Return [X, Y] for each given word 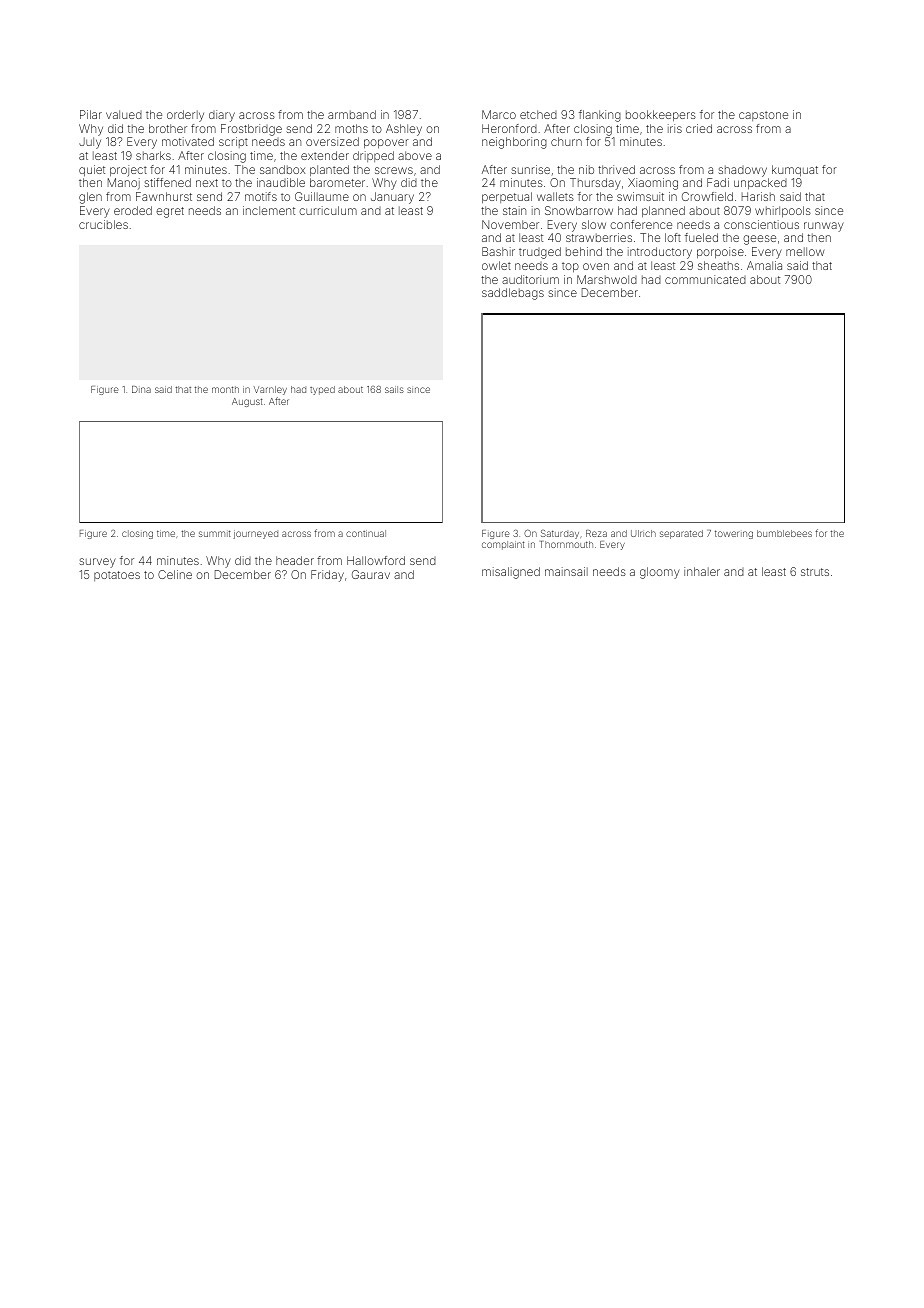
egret [170, 212]
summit [215, 533]
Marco [499, 114]
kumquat [795, 171]
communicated [705, 279]
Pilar [91, 114]
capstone [763, 116]
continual [366, 533]
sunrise [530, 169]
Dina [141, 389]
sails [394, 389]
